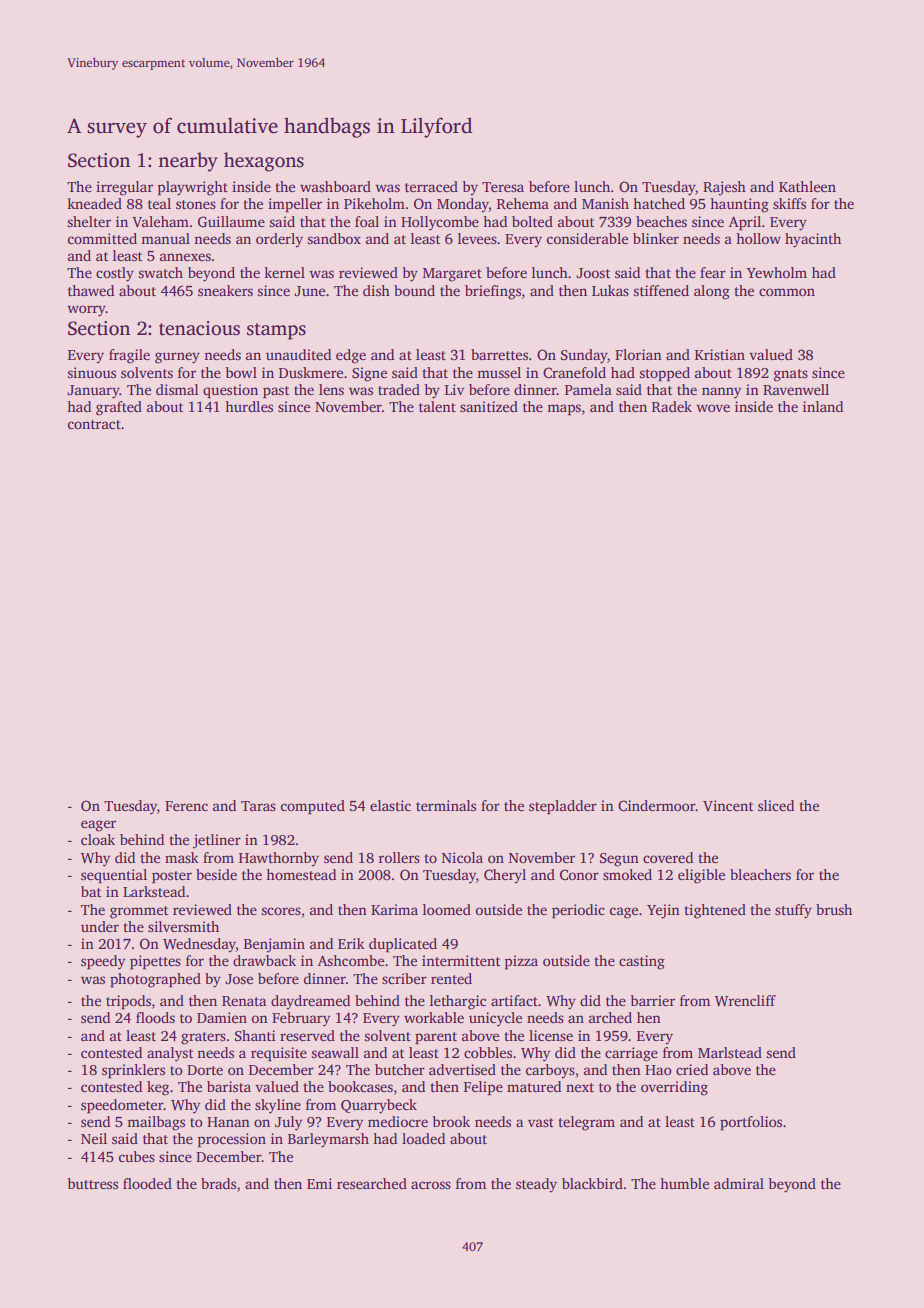 The height and width of the document is (1308, 924). Describe the element at coordinates (489, 406) in the document. I see `sanitized` at that location.
